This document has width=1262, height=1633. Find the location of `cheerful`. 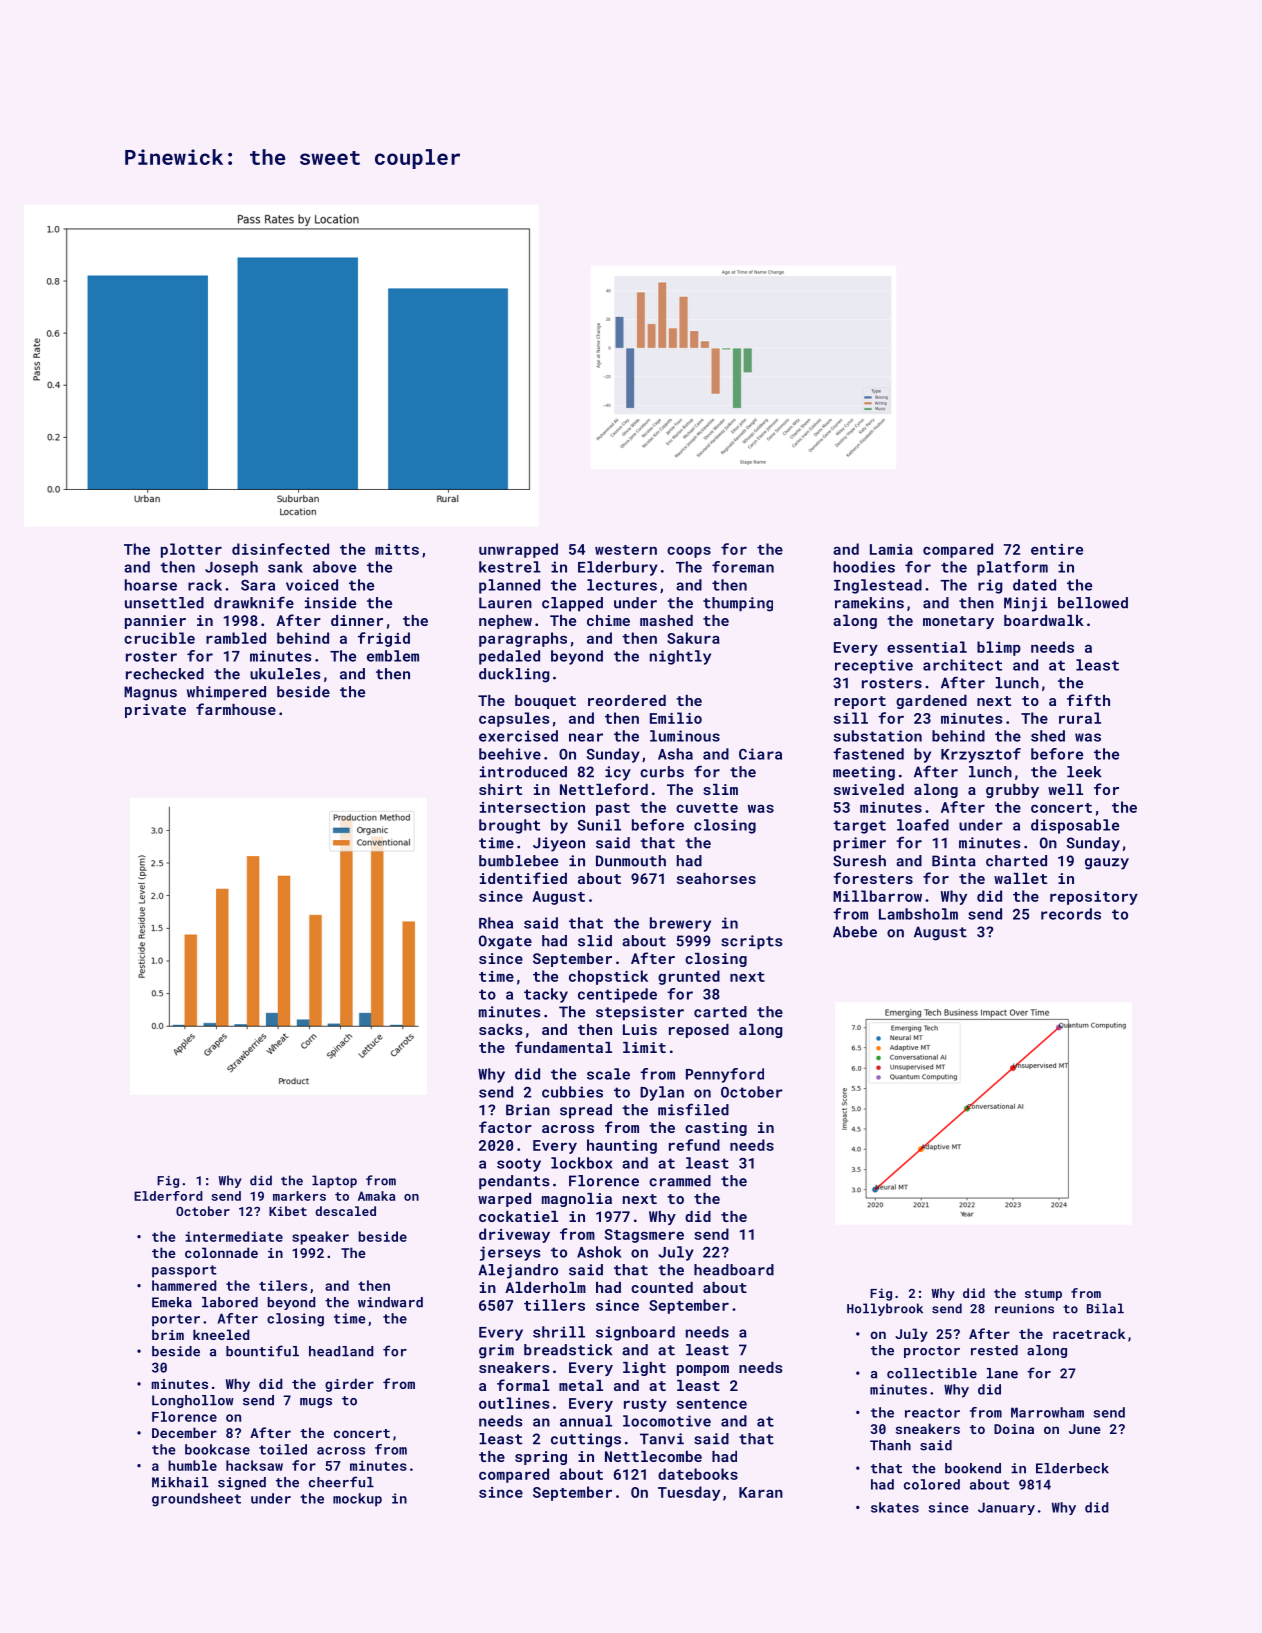

cheerful is located at coordinates (341, 1482).
